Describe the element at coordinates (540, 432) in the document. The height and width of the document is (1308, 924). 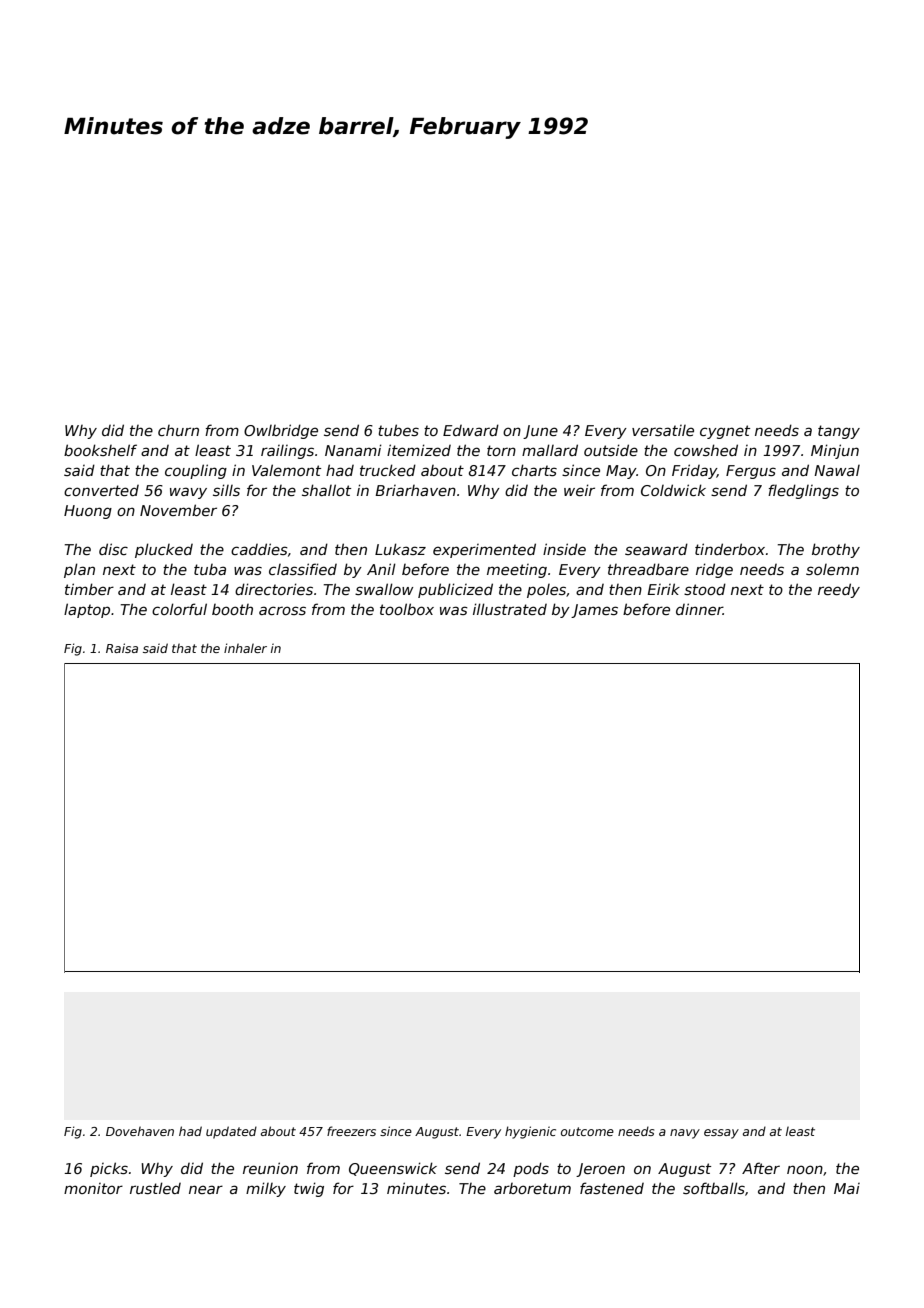
I see `June` at that location.
